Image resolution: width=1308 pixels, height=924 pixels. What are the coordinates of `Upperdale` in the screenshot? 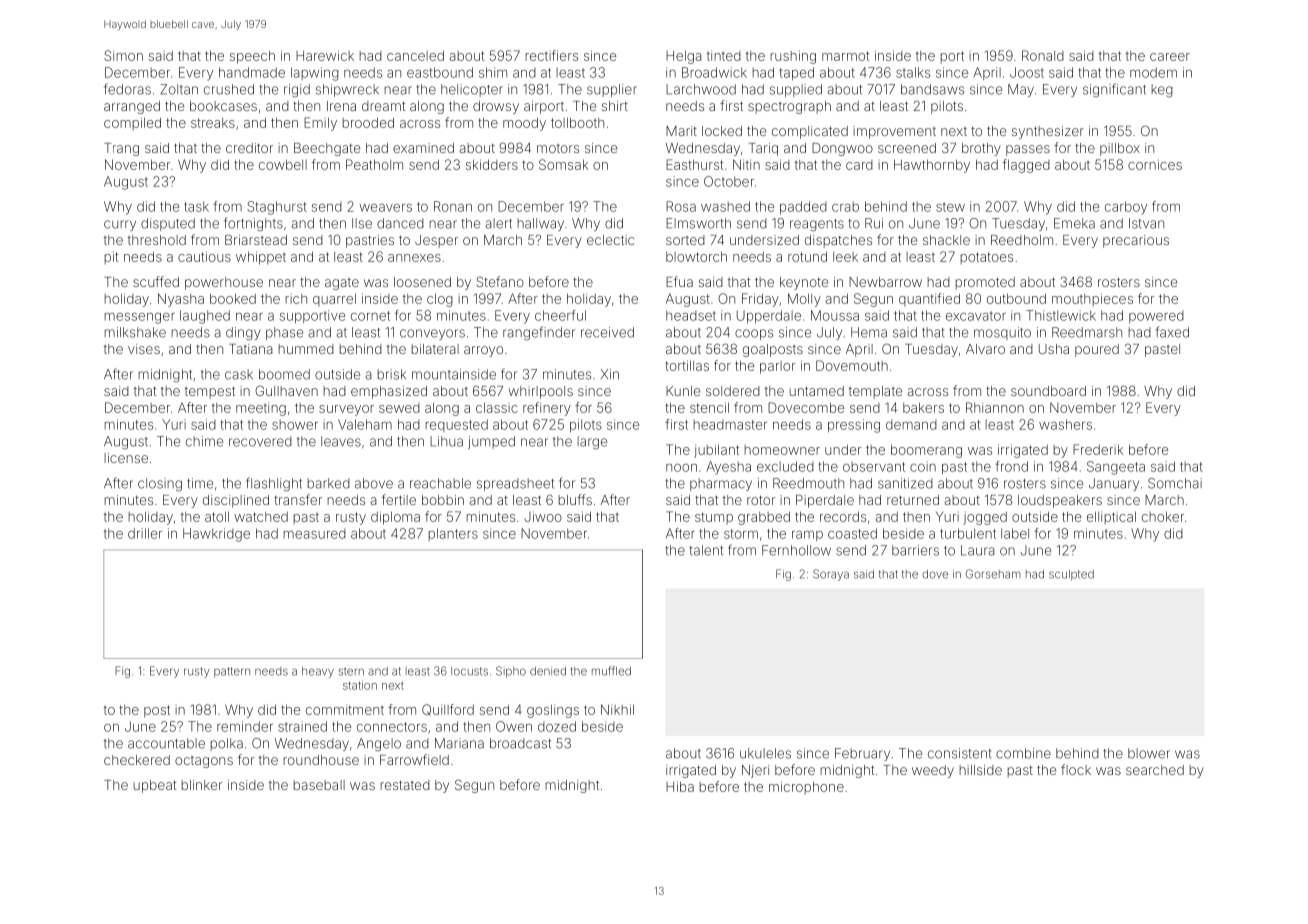 It's located at (769, 316).
